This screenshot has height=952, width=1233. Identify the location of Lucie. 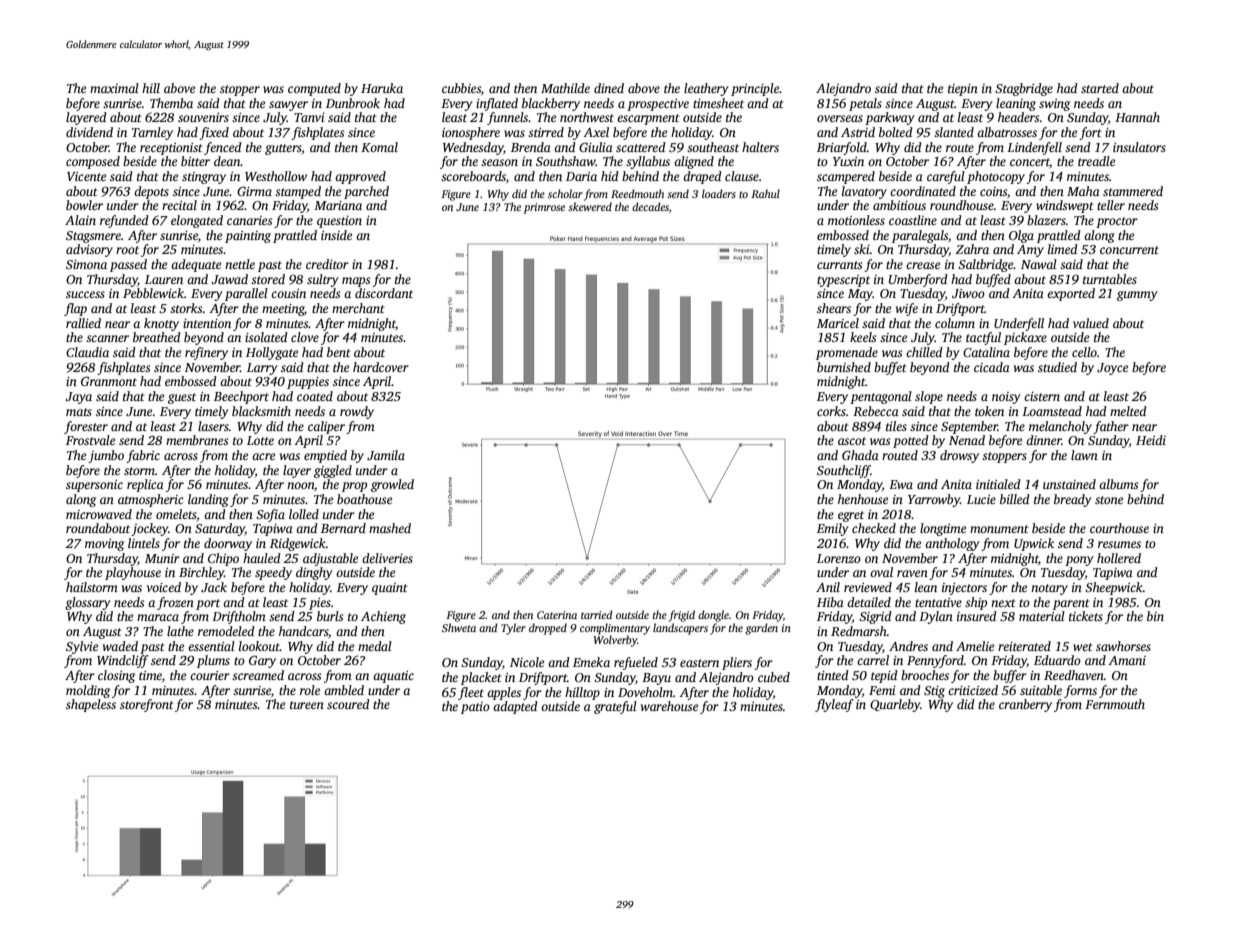
(981, 499).
